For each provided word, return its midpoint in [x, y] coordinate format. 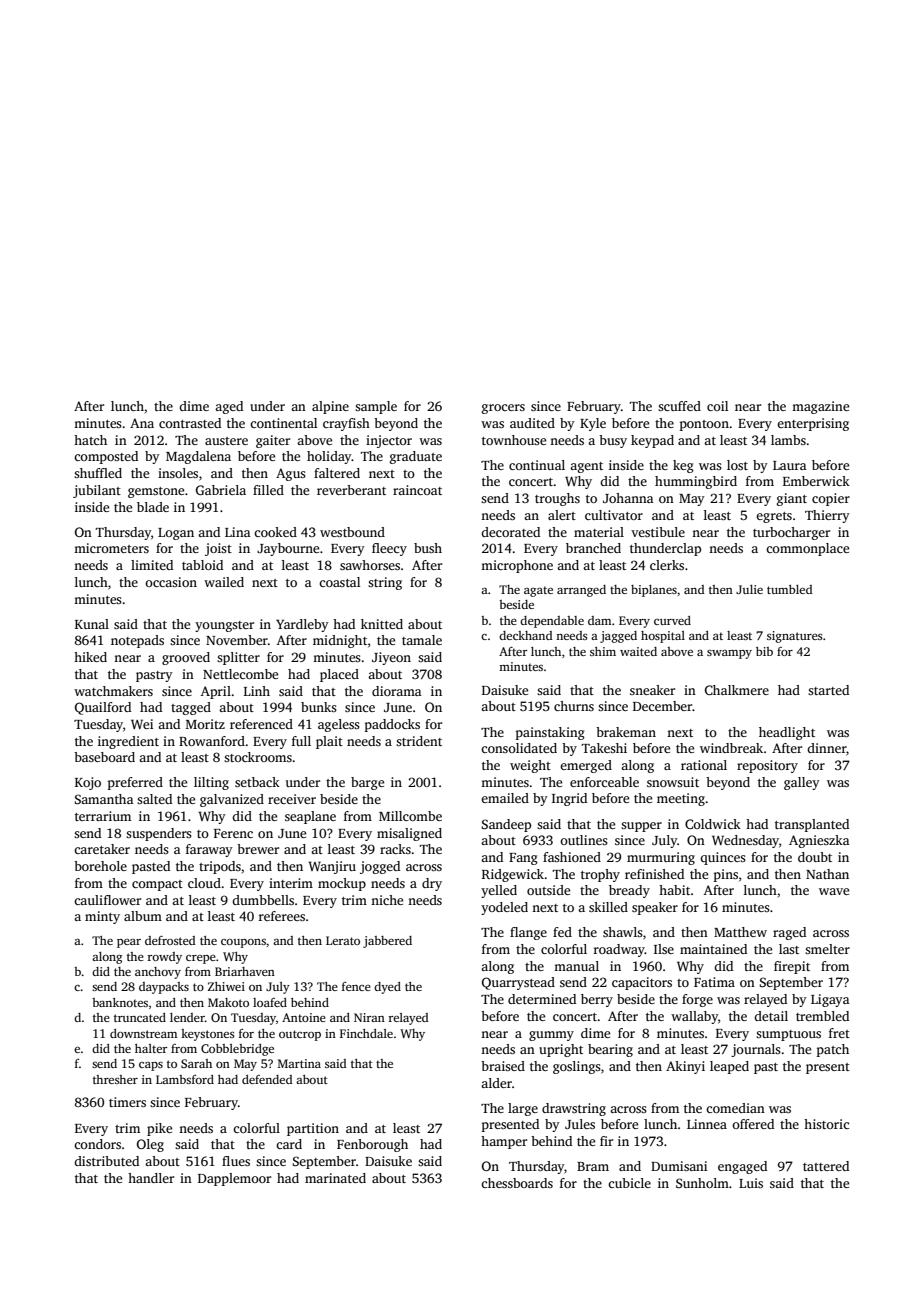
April [216, 692]
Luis [751, 1183]
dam [599, 620]
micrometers [111, 548]
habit [674, 890]
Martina [299, 1063]
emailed [505, 798]
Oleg [150, 1145]
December [663, 706]
